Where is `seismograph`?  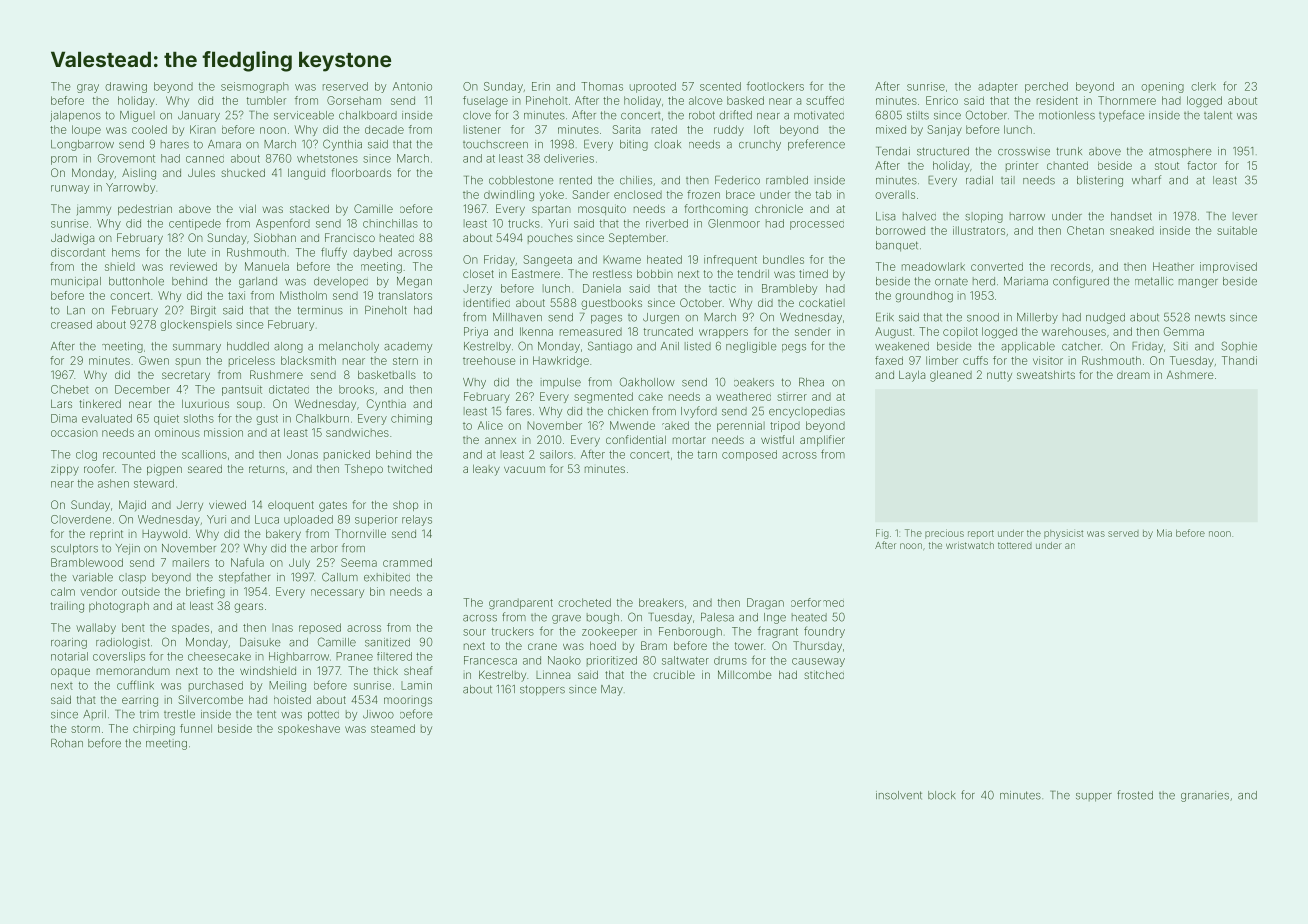 seismograph is located at coordinates (255, 87).
